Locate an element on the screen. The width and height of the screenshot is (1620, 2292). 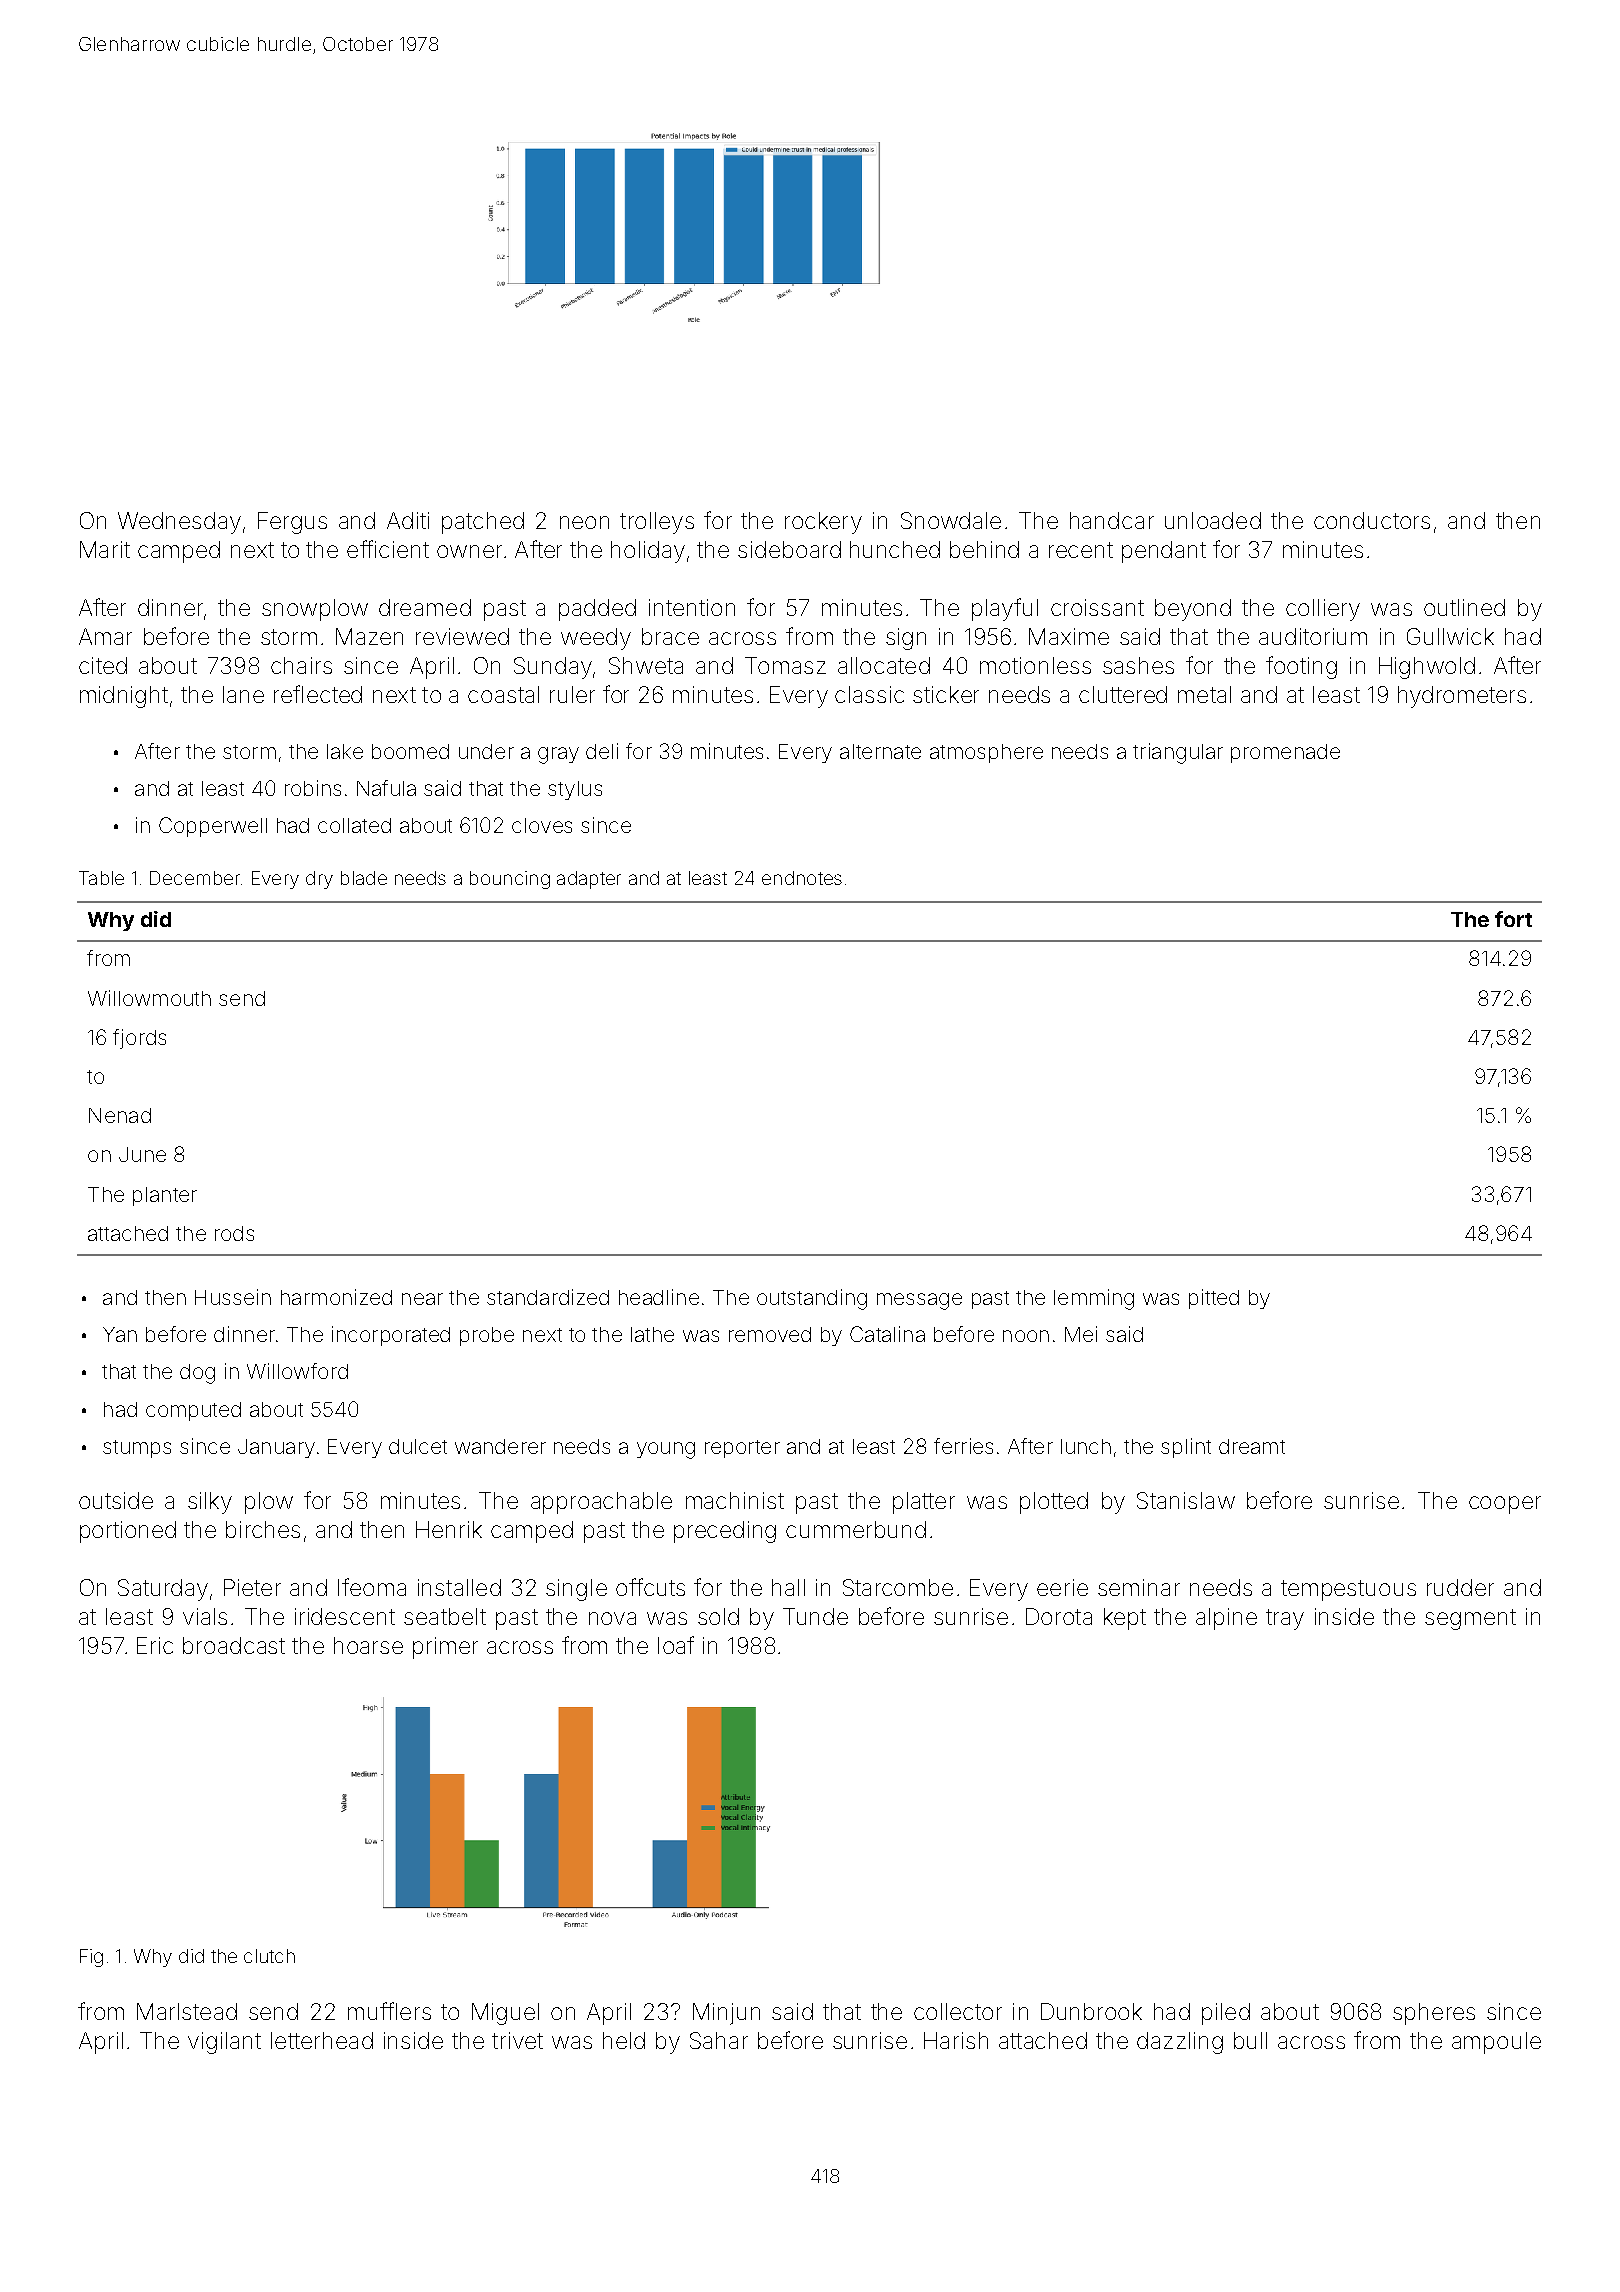
stumps is located at coordinates (137, 1449).
